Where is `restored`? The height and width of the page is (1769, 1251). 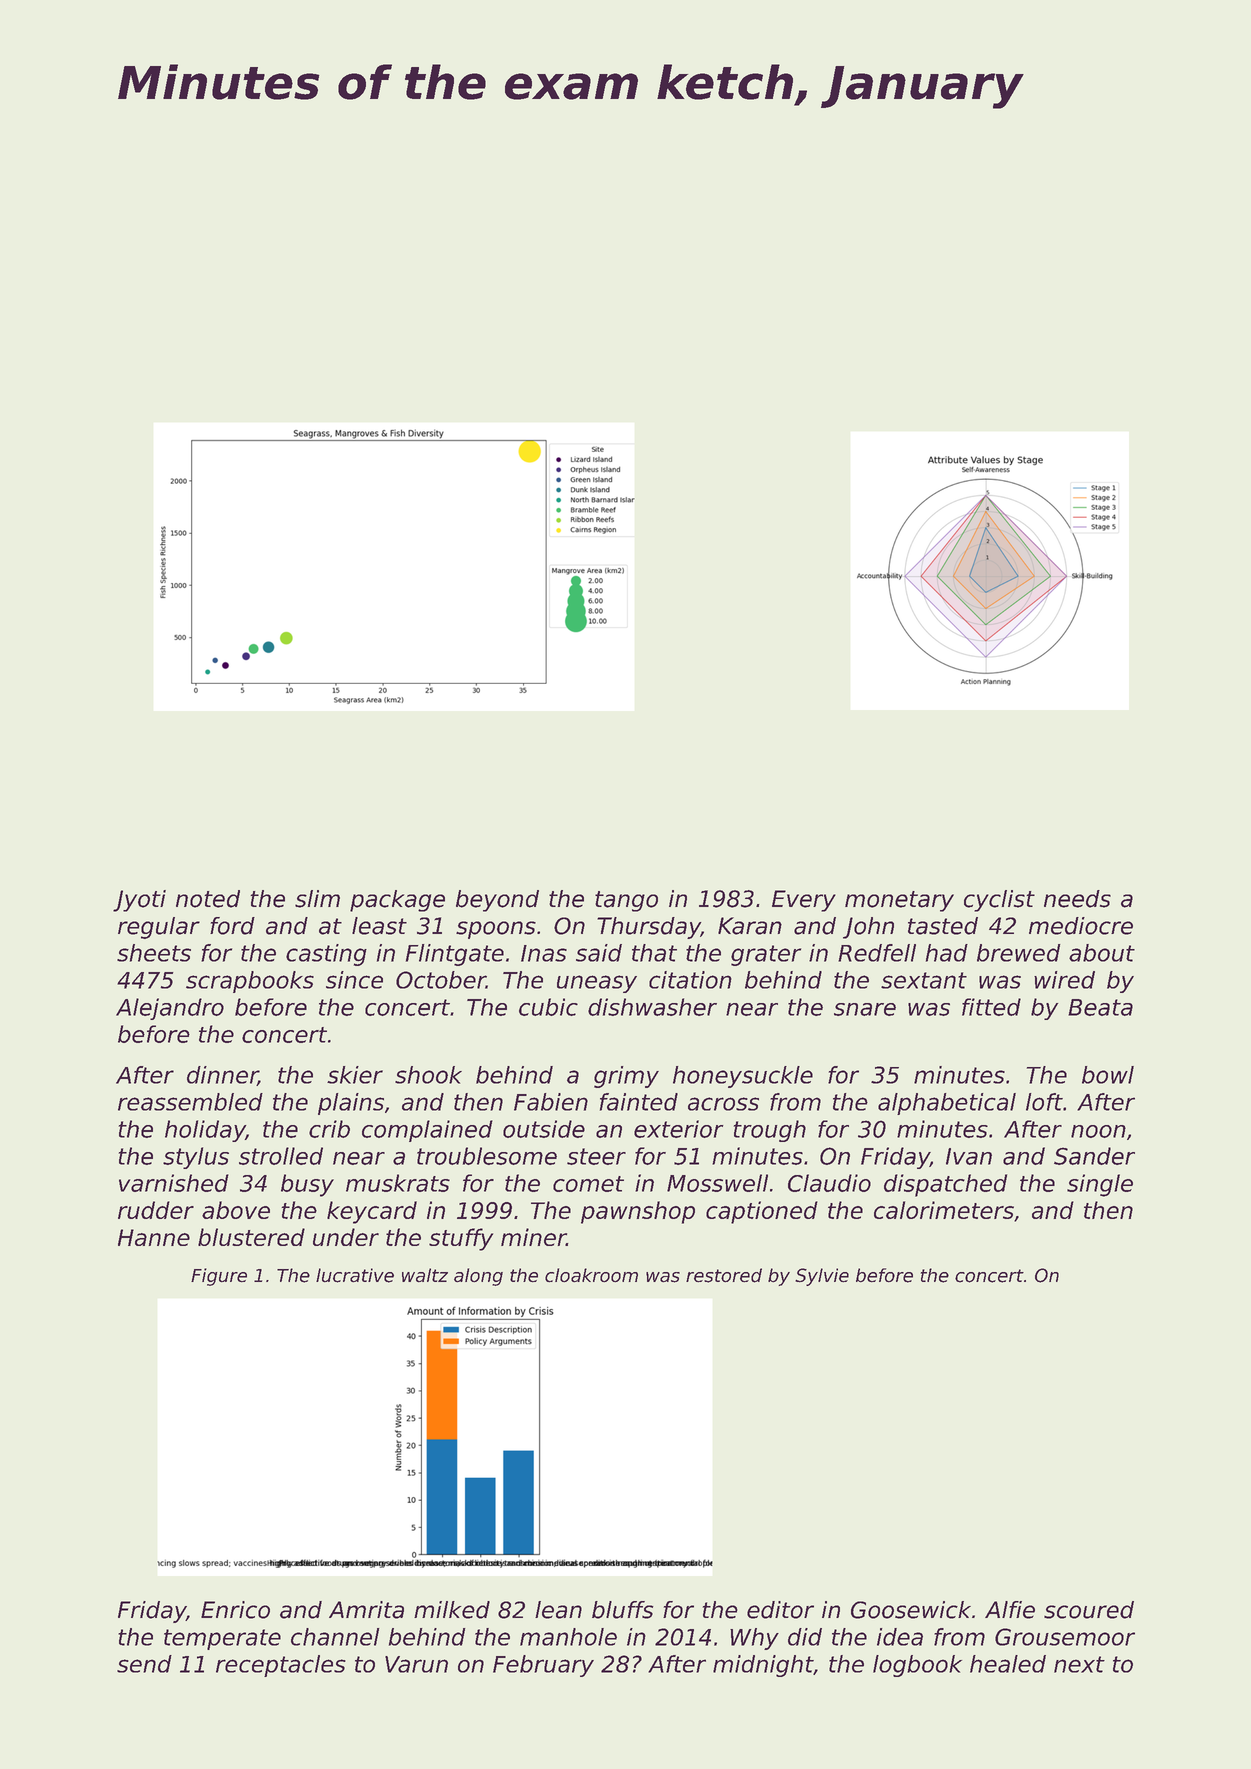 restored is located at coordinates (724, 1275).
